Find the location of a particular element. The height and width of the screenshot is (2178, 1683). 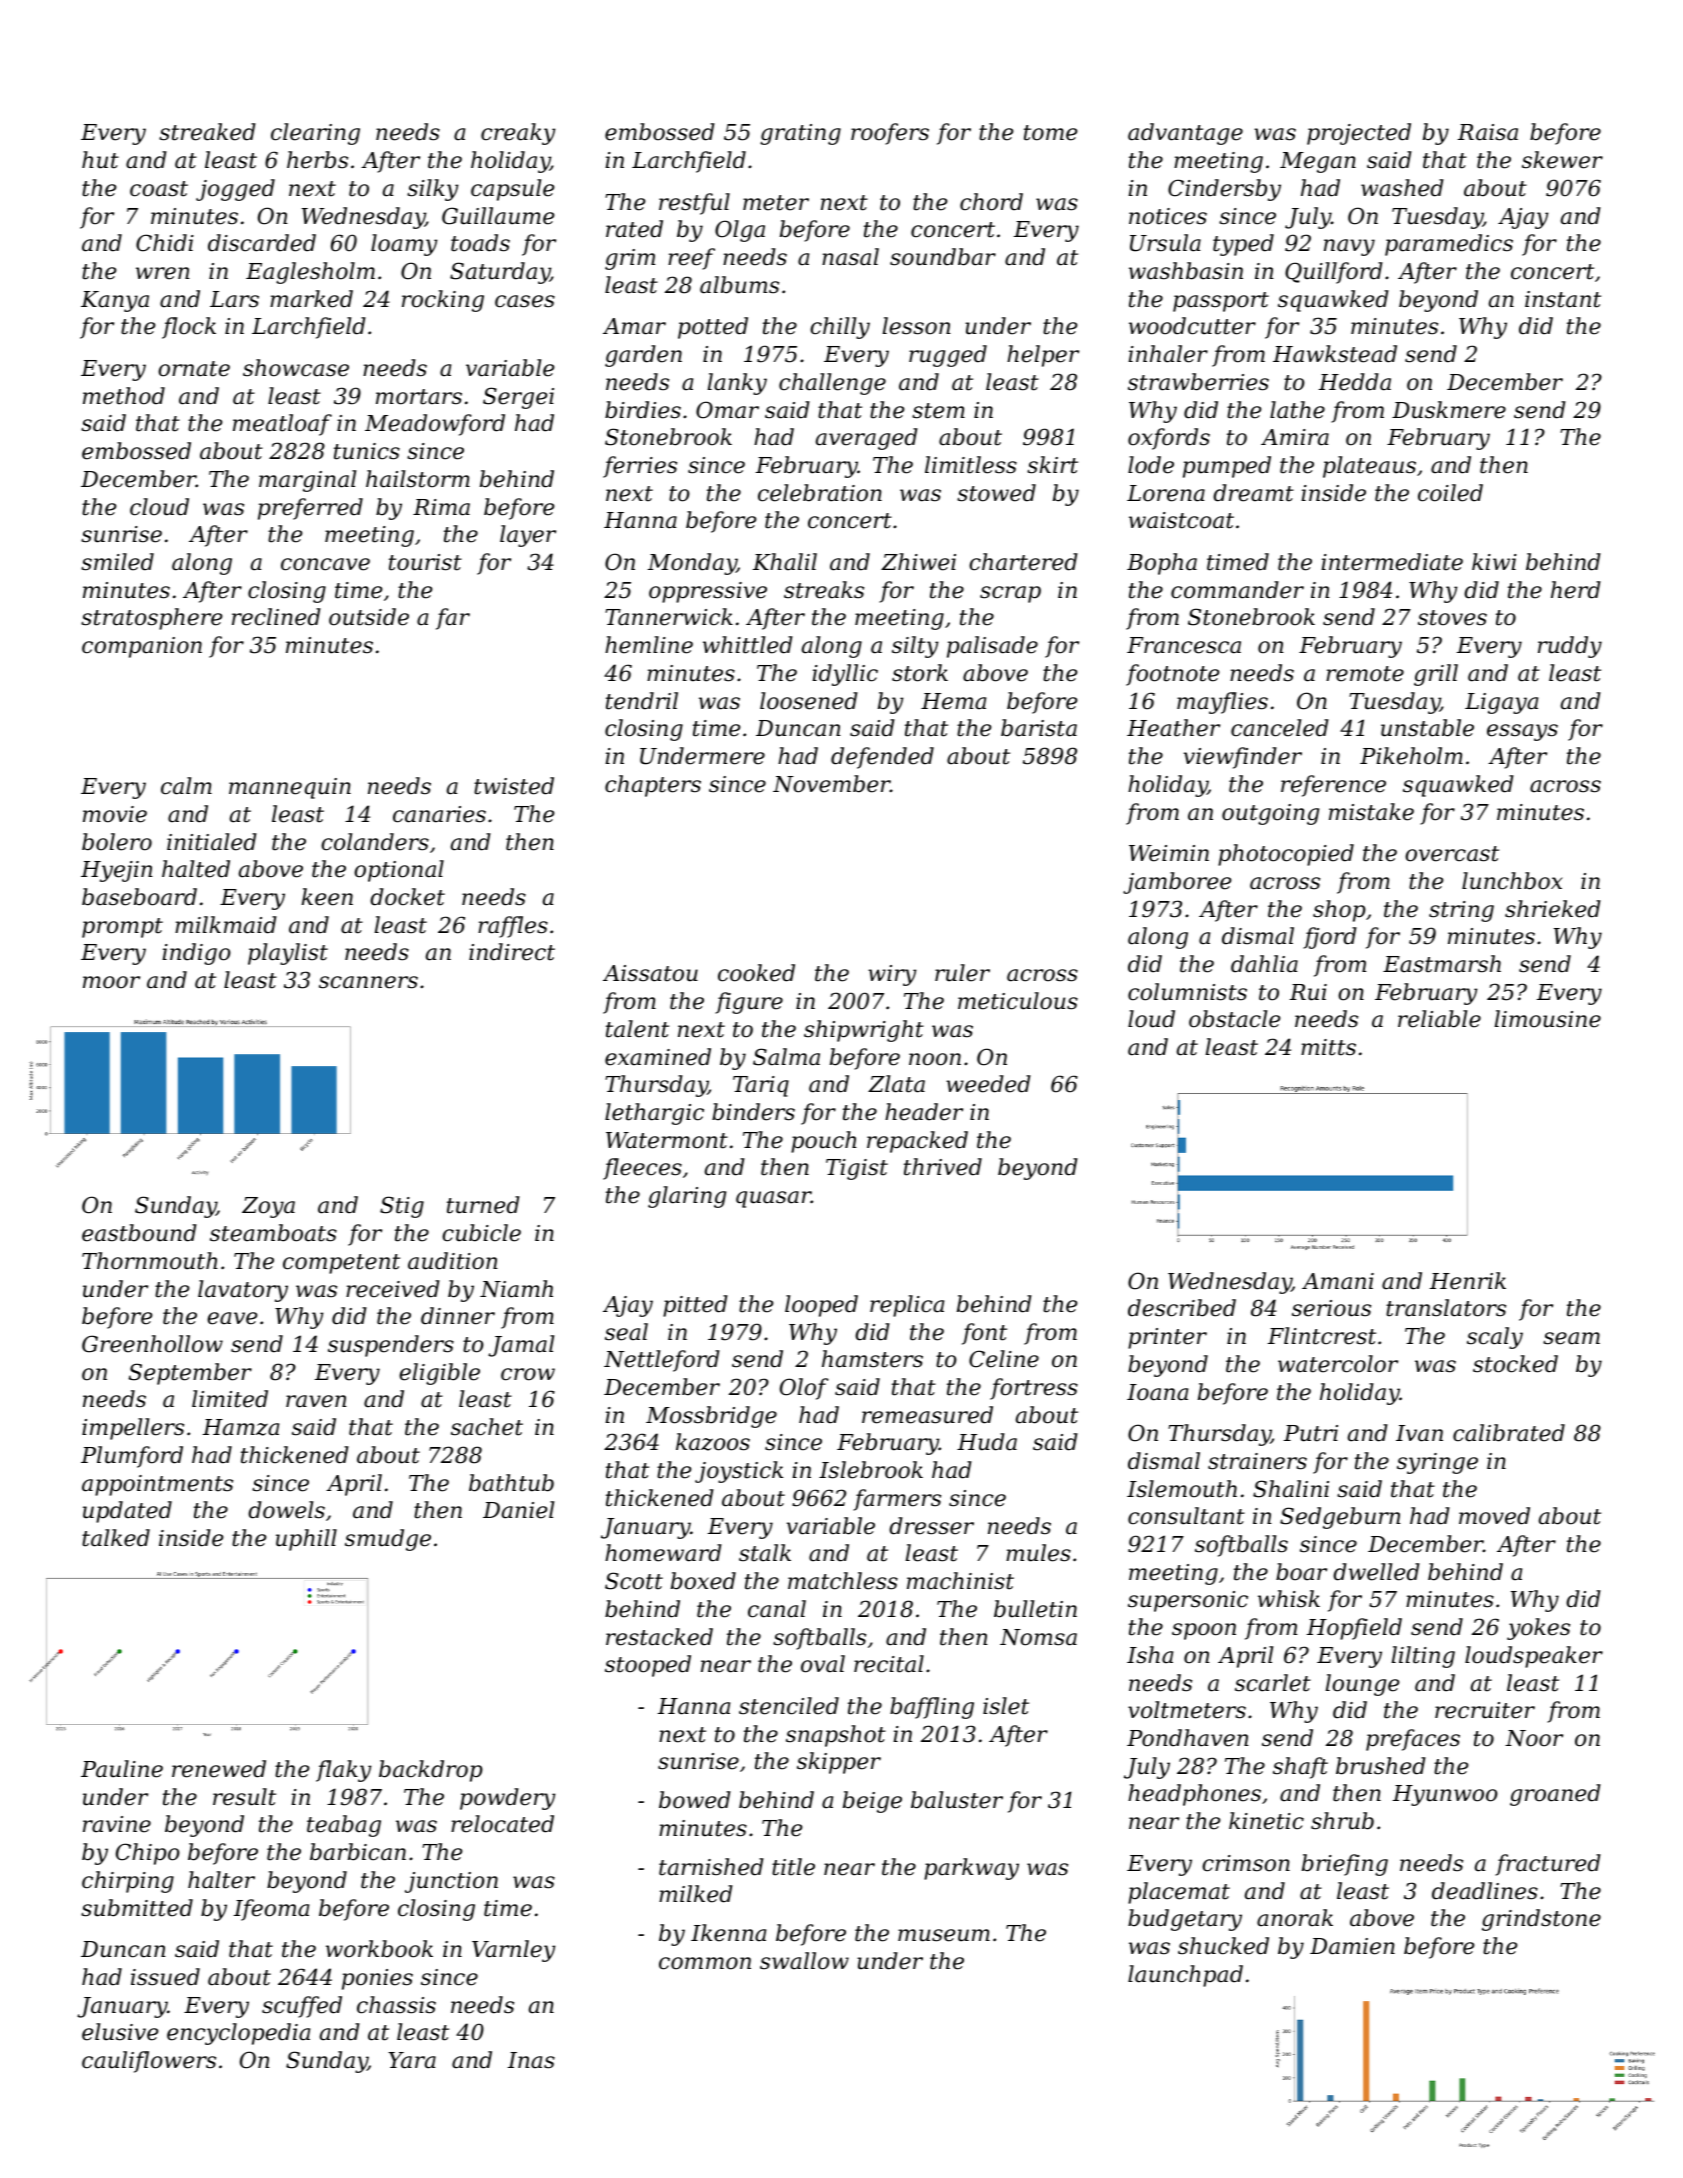

Yara is located at coordinates (412, 2060).
